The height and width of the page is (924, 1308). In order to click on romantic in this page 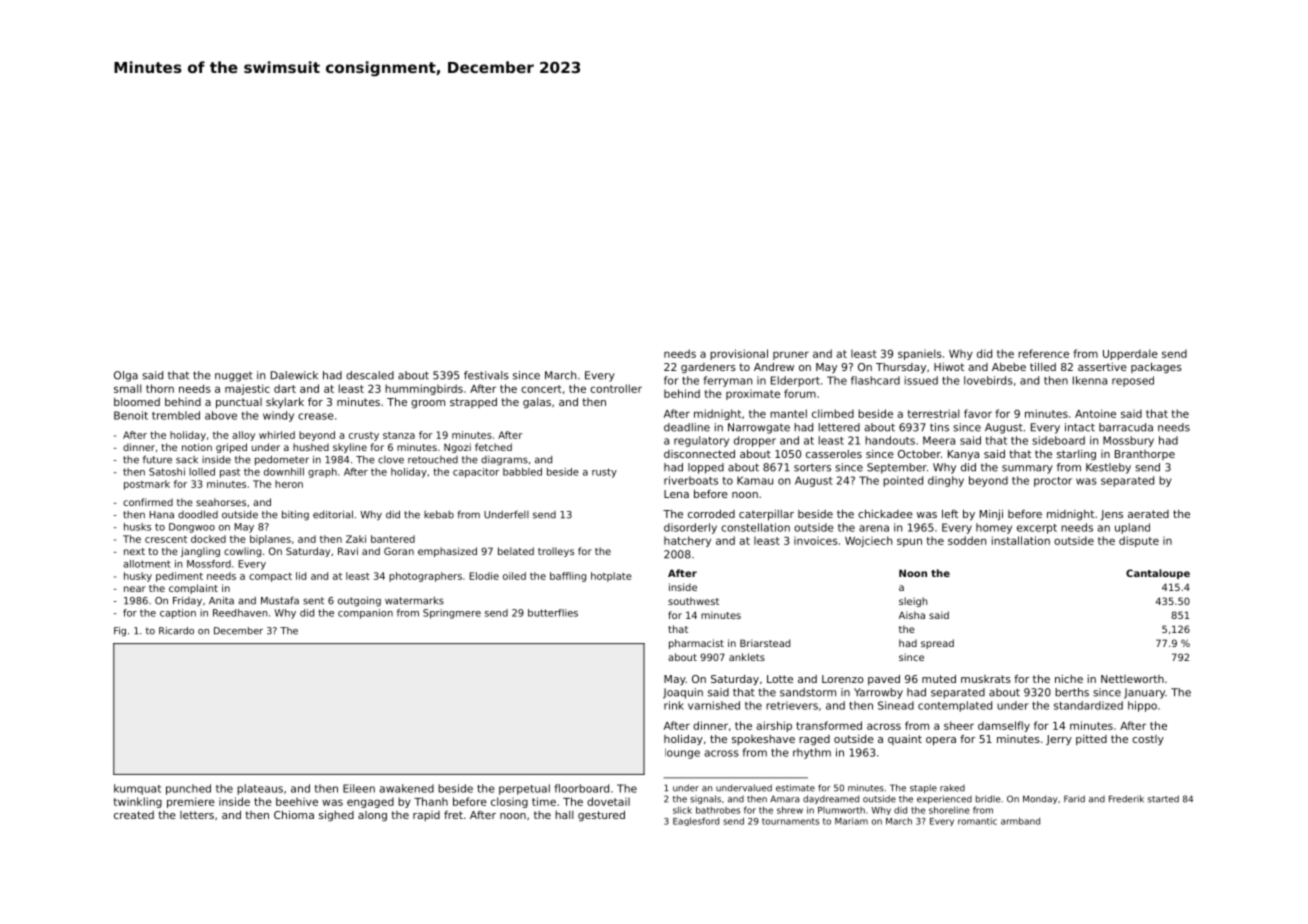, I will do `click(977, 821)`.
